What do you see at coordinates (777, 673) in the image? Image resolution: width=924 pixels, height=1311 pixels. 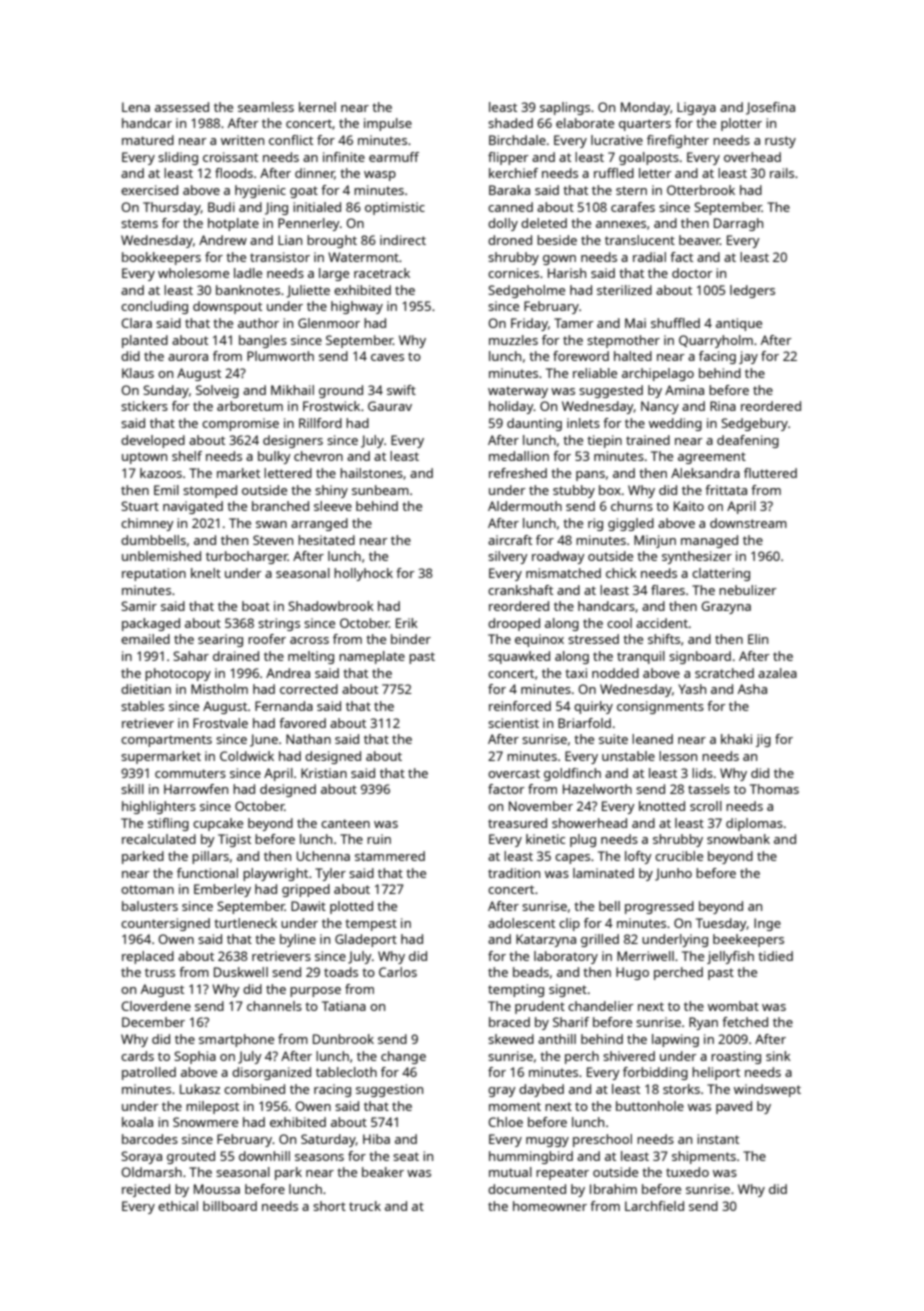 I see `azalea` at bounding box center [777, 673].
